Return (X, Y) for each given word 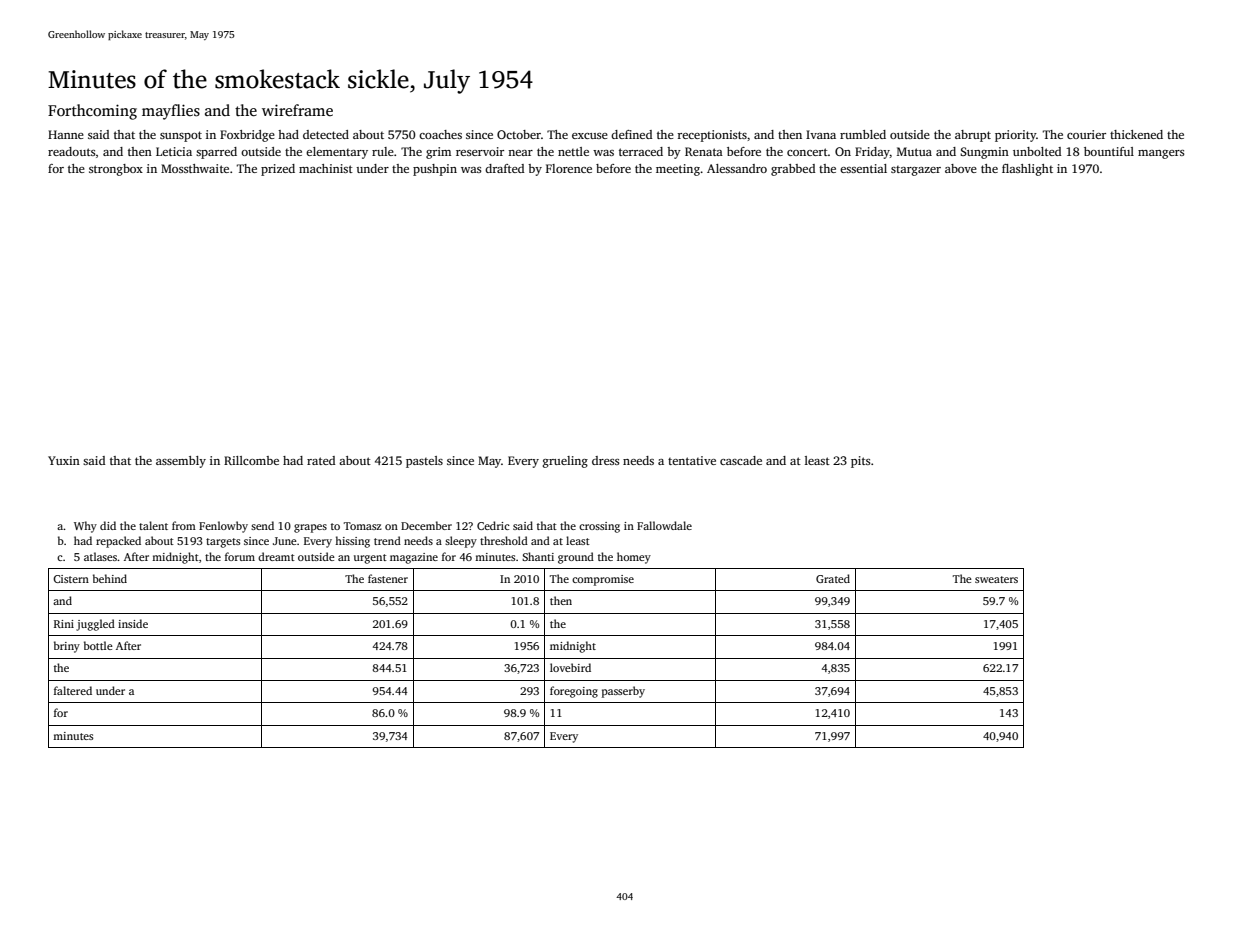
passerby (623, 692)
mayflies (171, 112)
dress (606, 460)
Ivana (821, 134)
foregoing (574, 692)
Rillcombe (251, 460)
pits (861, 462)
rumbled (863, 134)
